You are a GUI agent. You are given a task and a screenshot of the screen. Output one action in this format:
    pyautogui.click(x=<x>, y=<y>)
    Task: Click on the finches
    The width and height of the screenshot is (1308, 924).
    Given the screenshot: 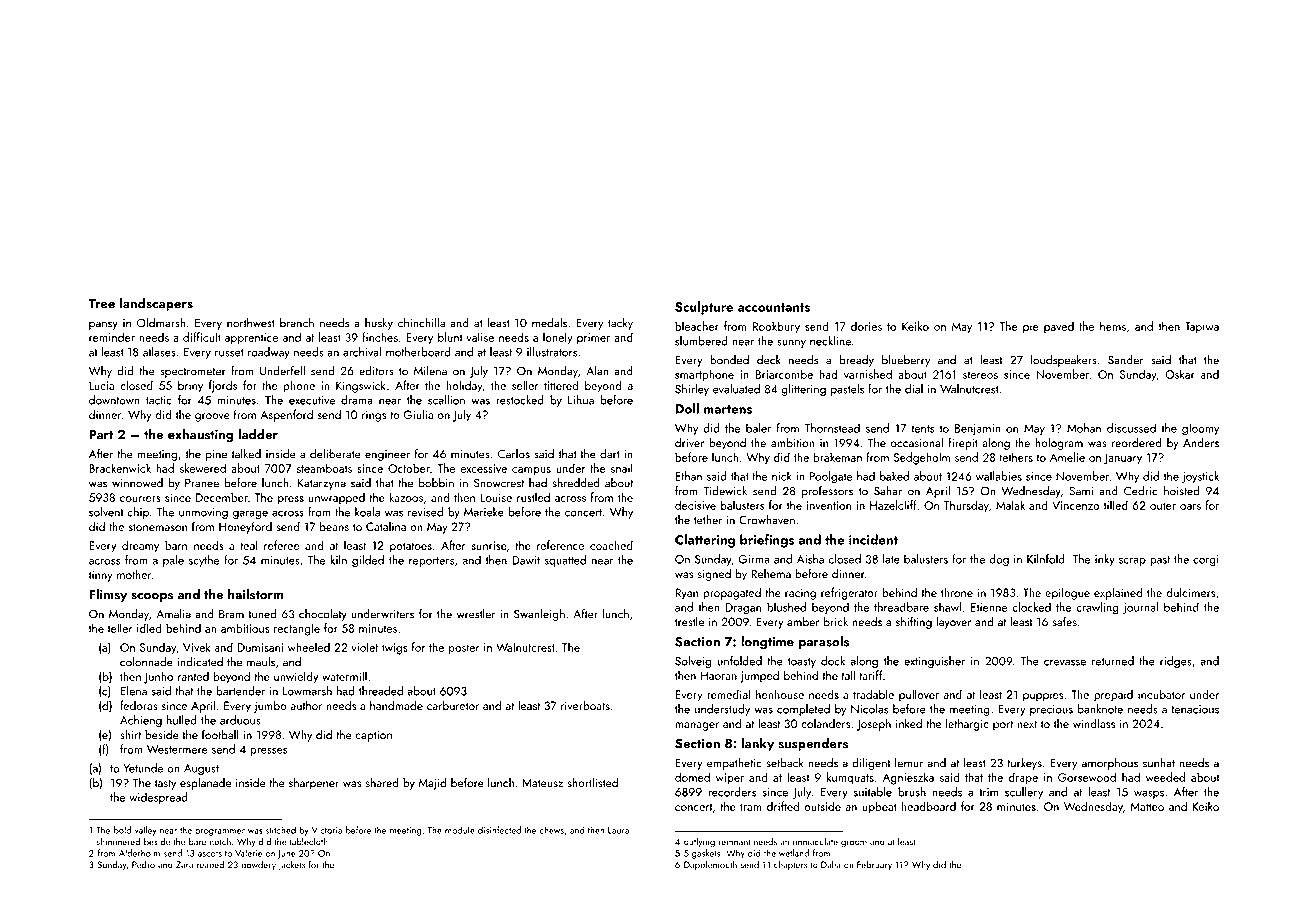 What is the action you would take?
    pyautogui.click(x=380, y=337)
